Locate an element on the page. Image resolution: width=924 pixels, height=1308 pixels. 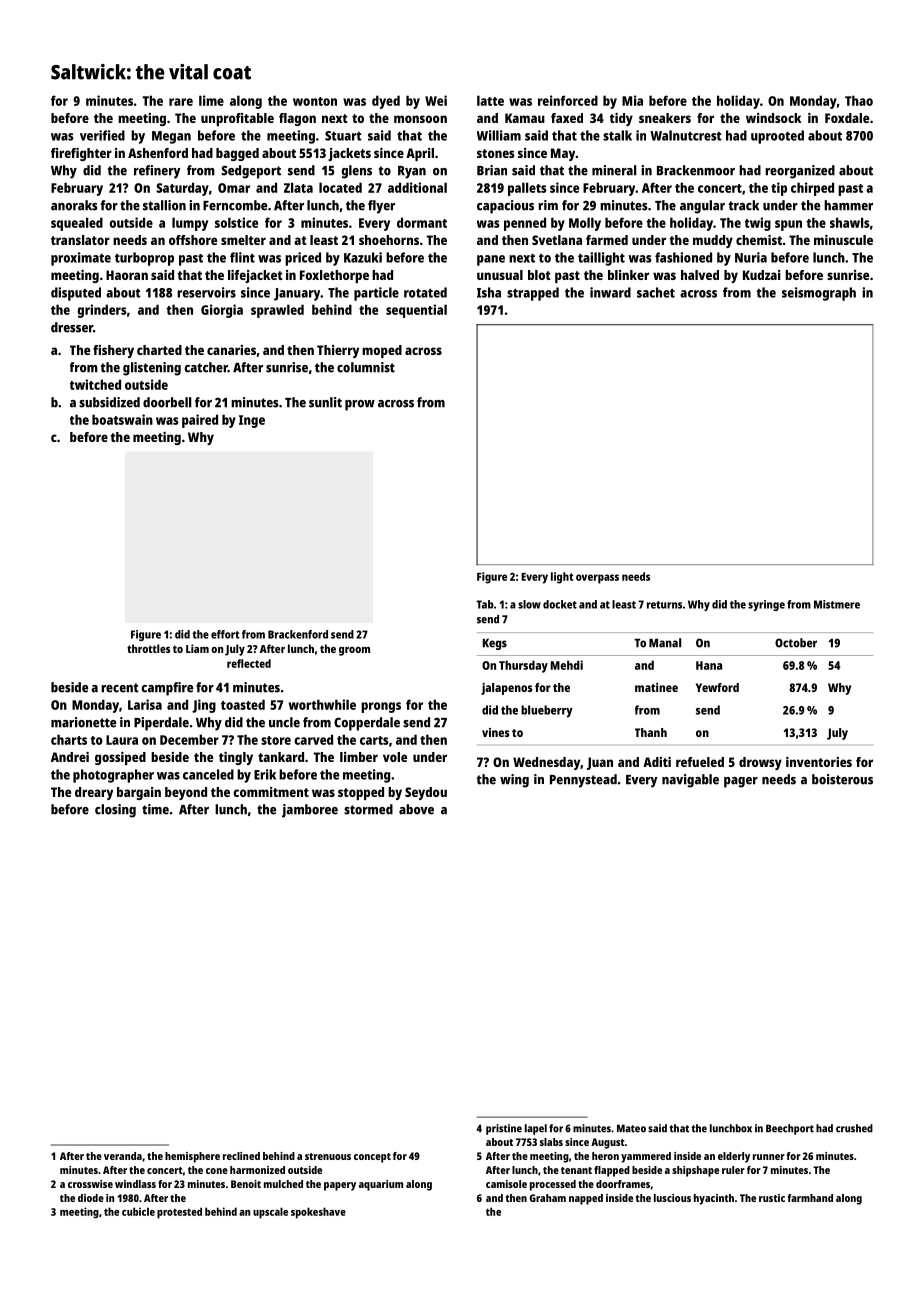
groom is located at coordinates (354, 651).
